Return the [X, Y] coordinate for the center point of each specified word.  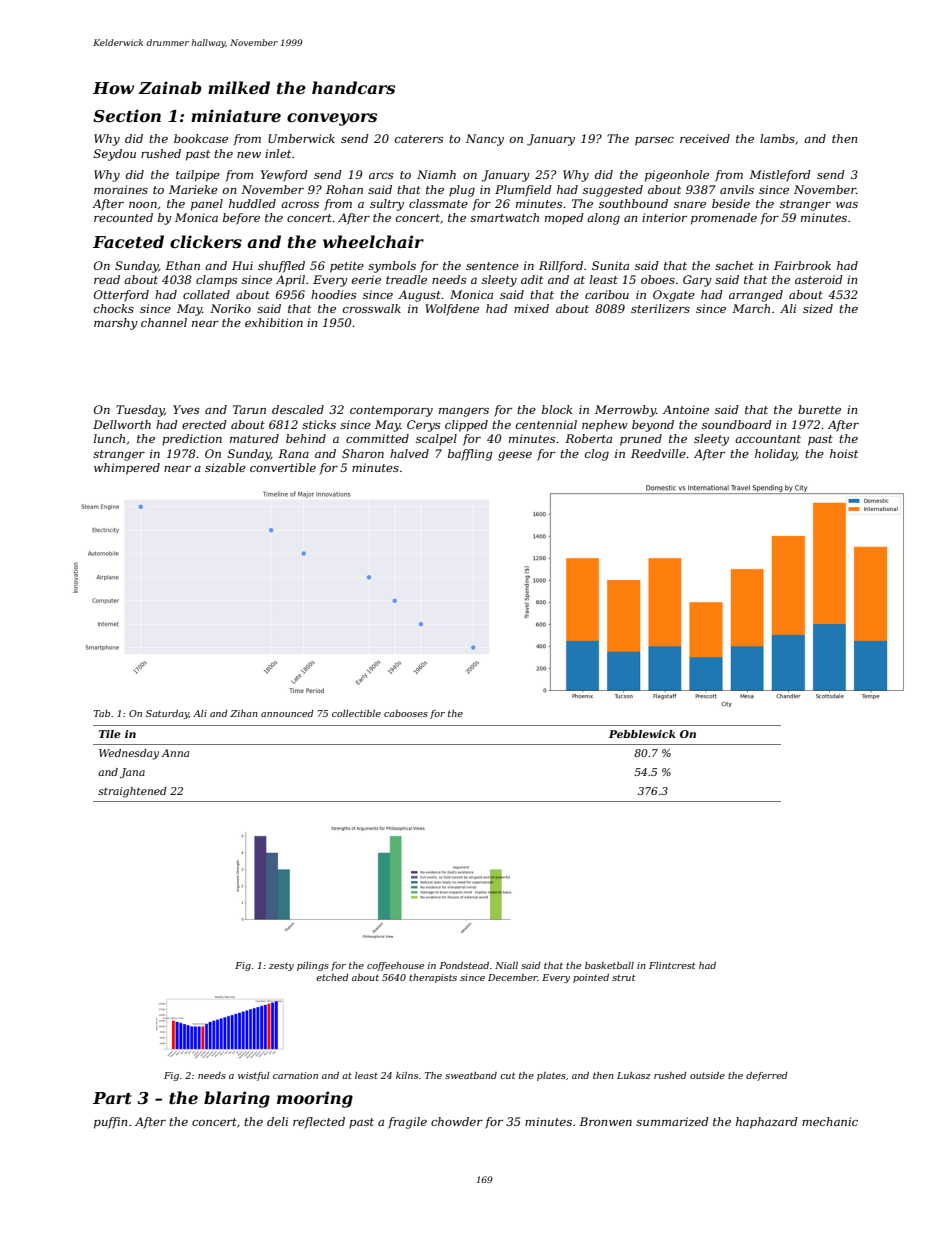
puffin [110, 1123]
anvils [737, 189]
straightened [132, 792]
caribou [607, 294]
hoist [844, 453]
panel [207, 205]
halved [409, 453]
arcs [381, 176]
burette [819, 409]
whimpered [127, 469]
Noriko [230, 308]
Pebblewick [642, 734]
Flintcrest [672, 965]
